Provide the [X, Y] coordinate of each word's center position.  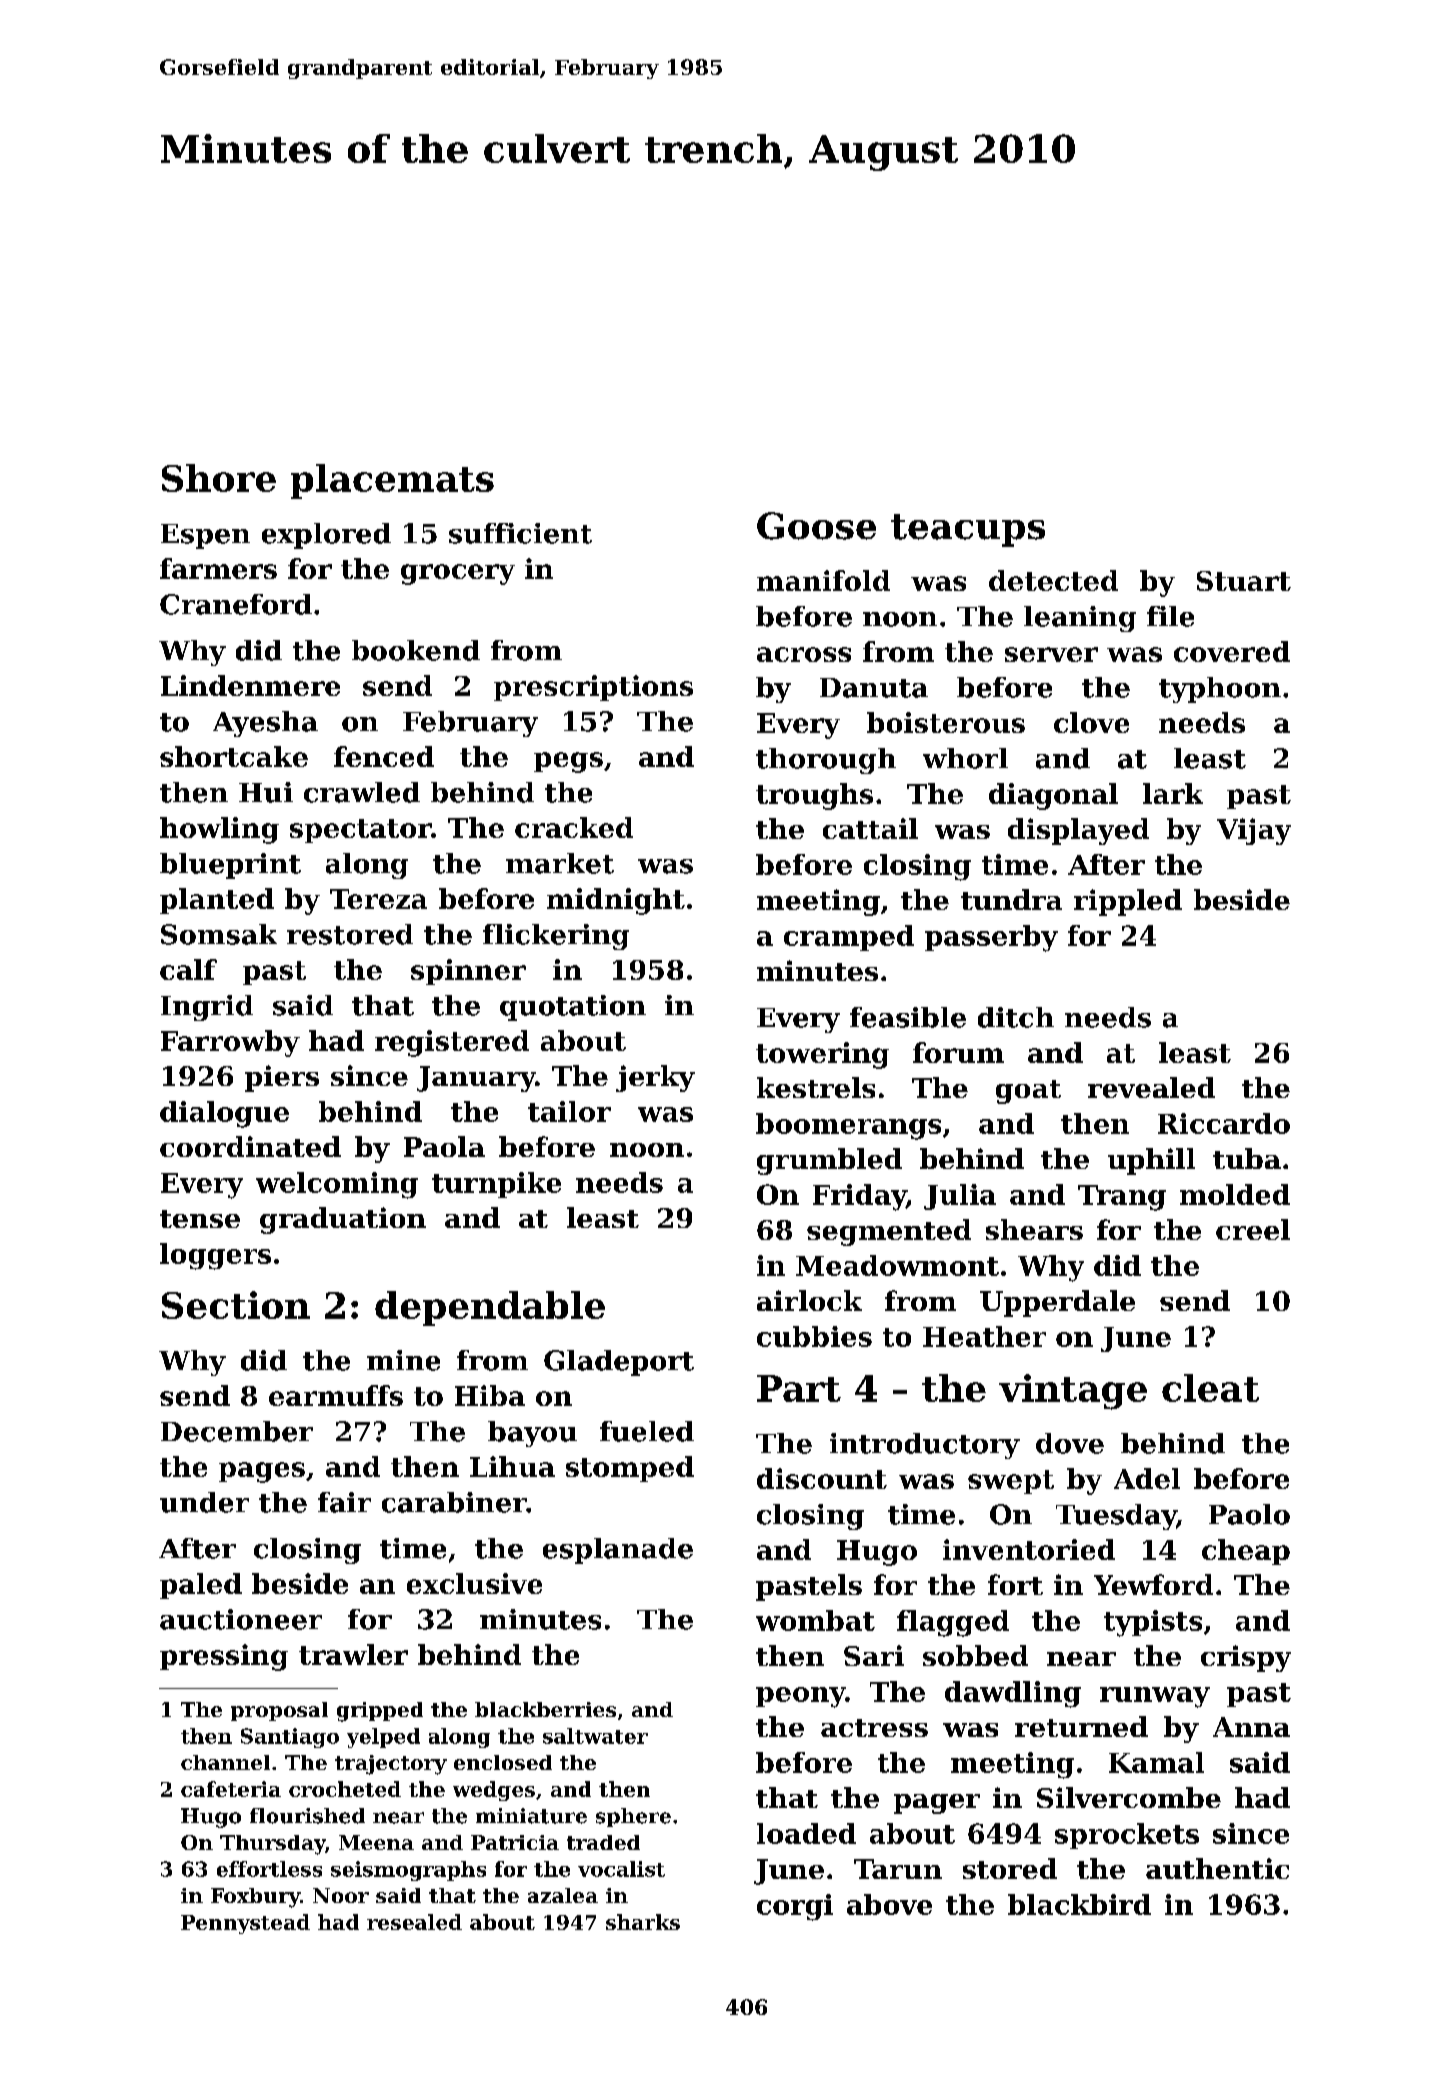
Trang [1122, 1198]
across [804, 654]
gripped [380, 1712]
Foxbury [255, 1898]
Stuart [1244, 581]
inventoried [1029, 1549]
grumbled [829, 1161]
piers [282, 1078]
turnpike [496, 1185]
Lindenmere [250, 685]
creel [1253, 1229]
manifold [823, 580]
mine [403, 1360]
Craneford [236, 604]
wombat [815, 1620]
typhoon [1220, 690]
